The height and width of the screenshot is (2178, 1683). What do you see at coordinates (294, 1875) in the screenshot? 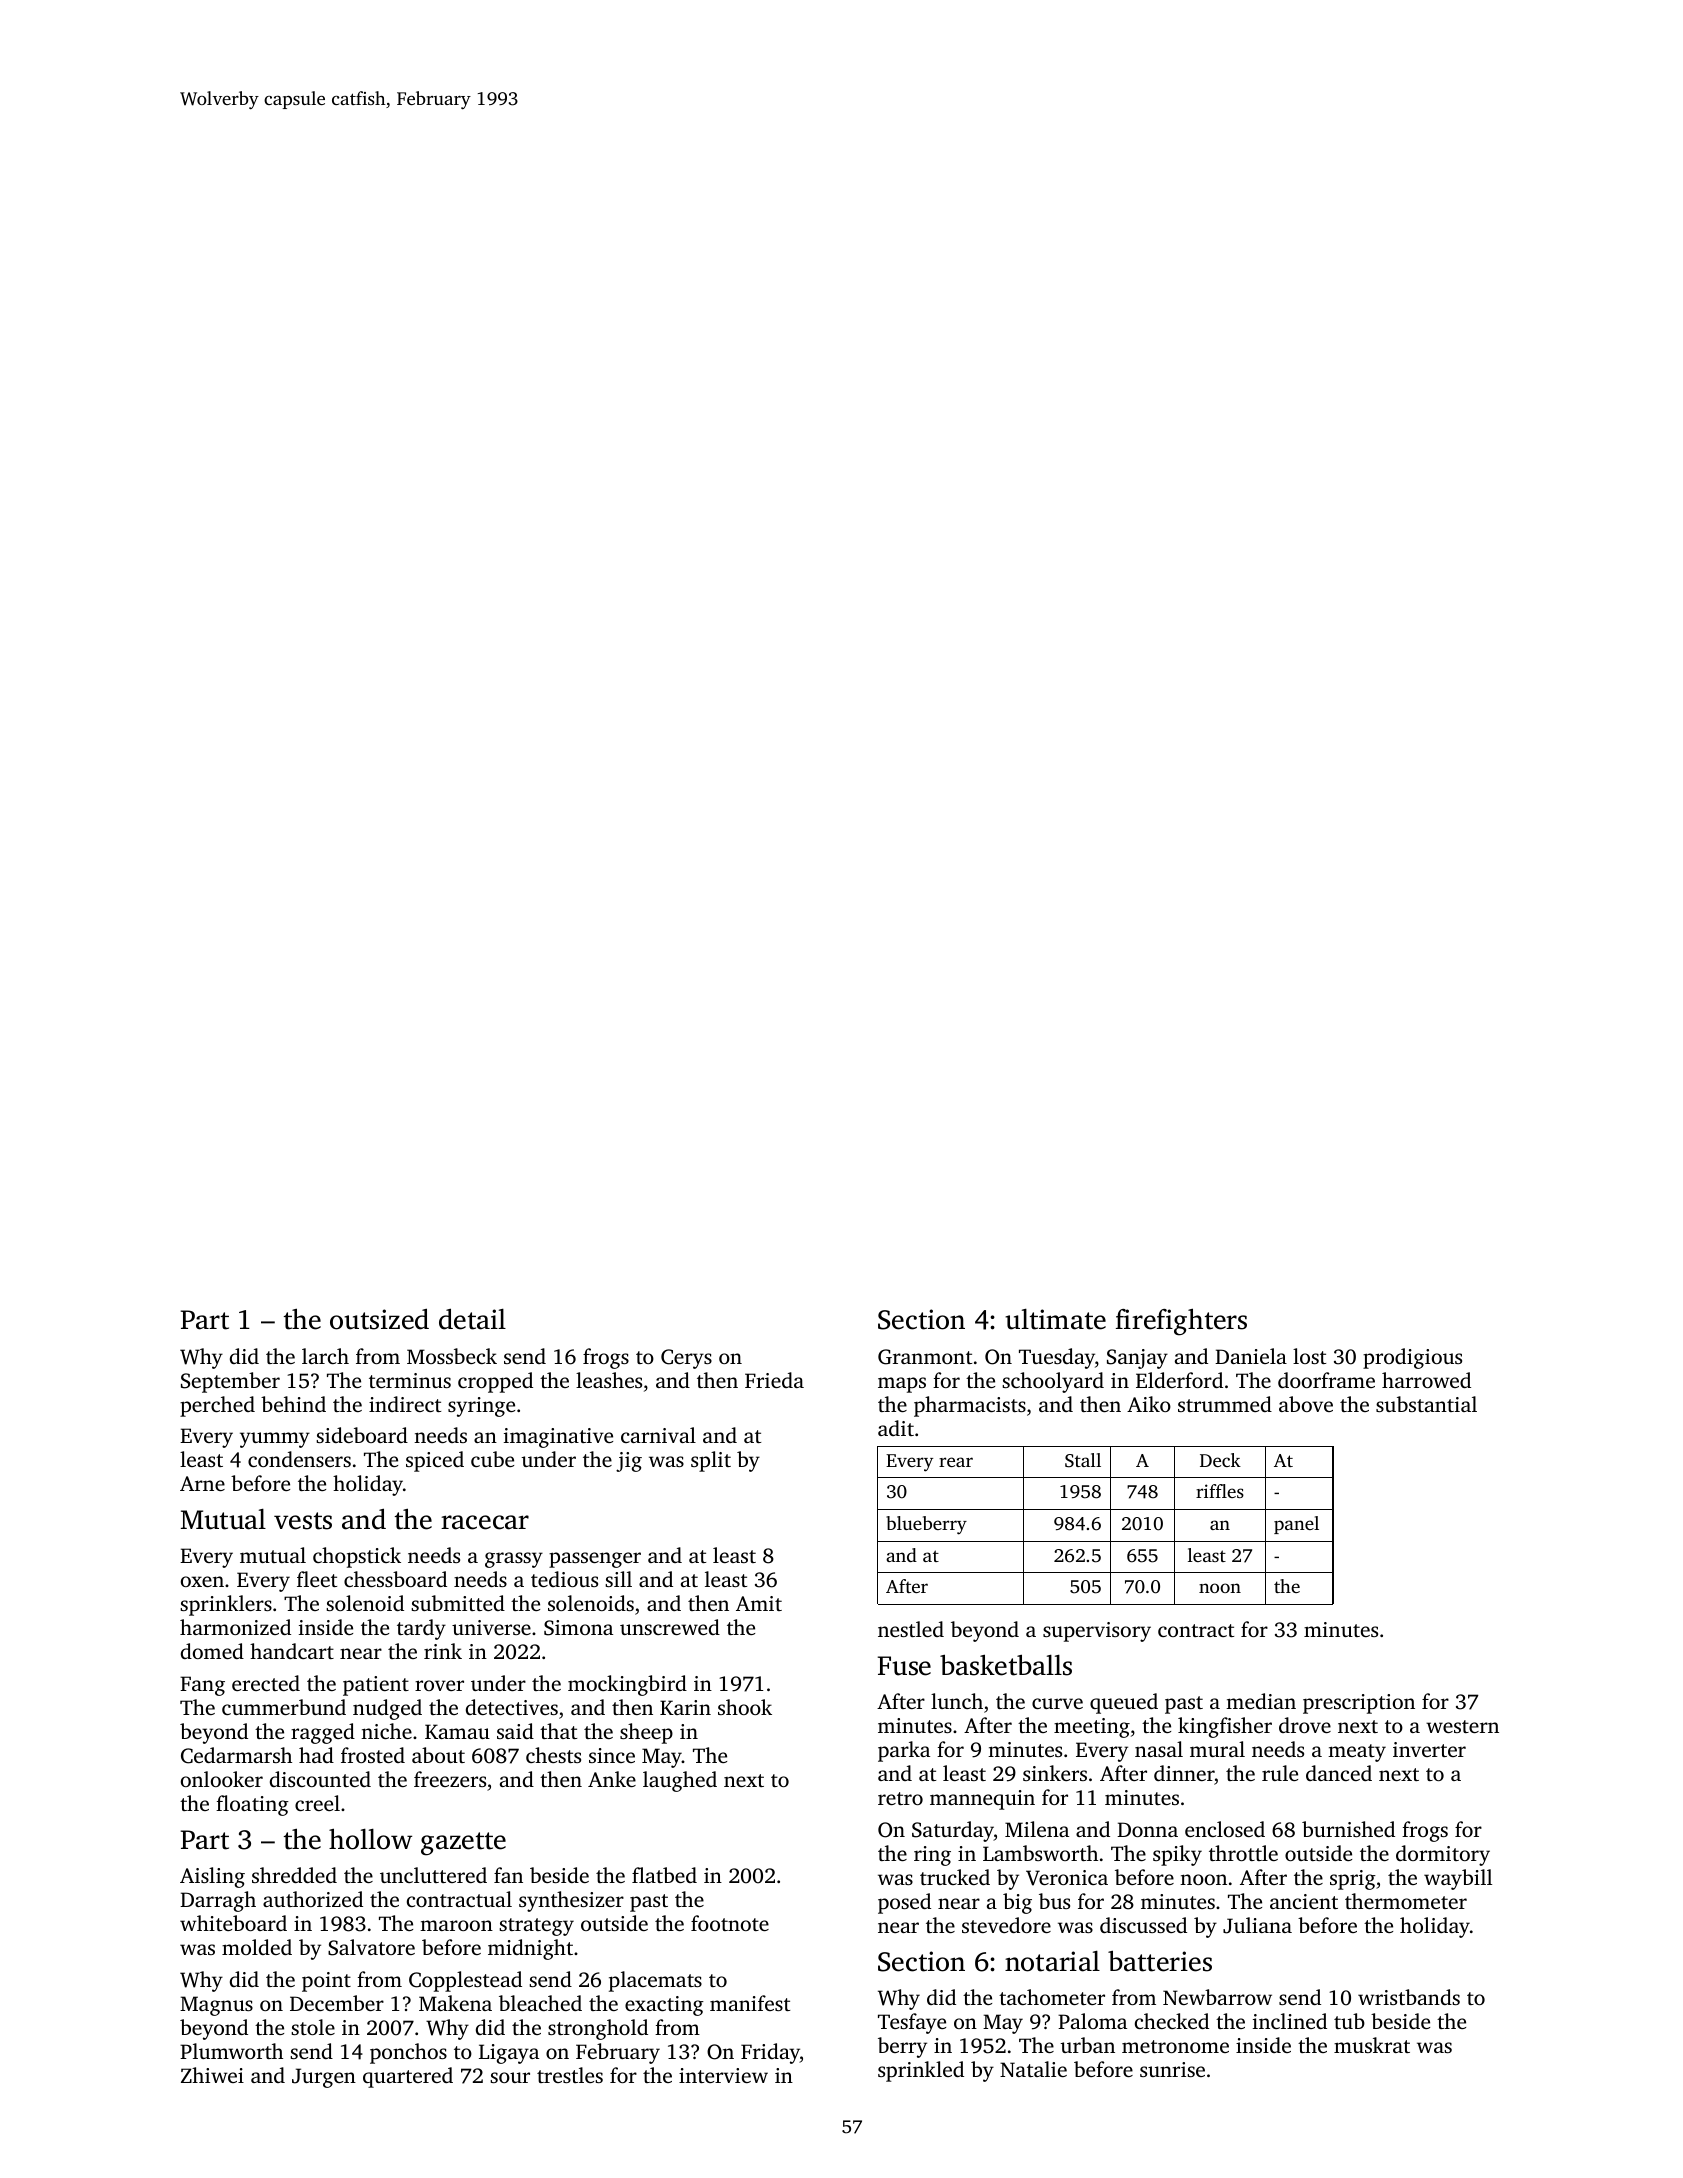
I see `shredded` at bounding box center [294, 1875].
